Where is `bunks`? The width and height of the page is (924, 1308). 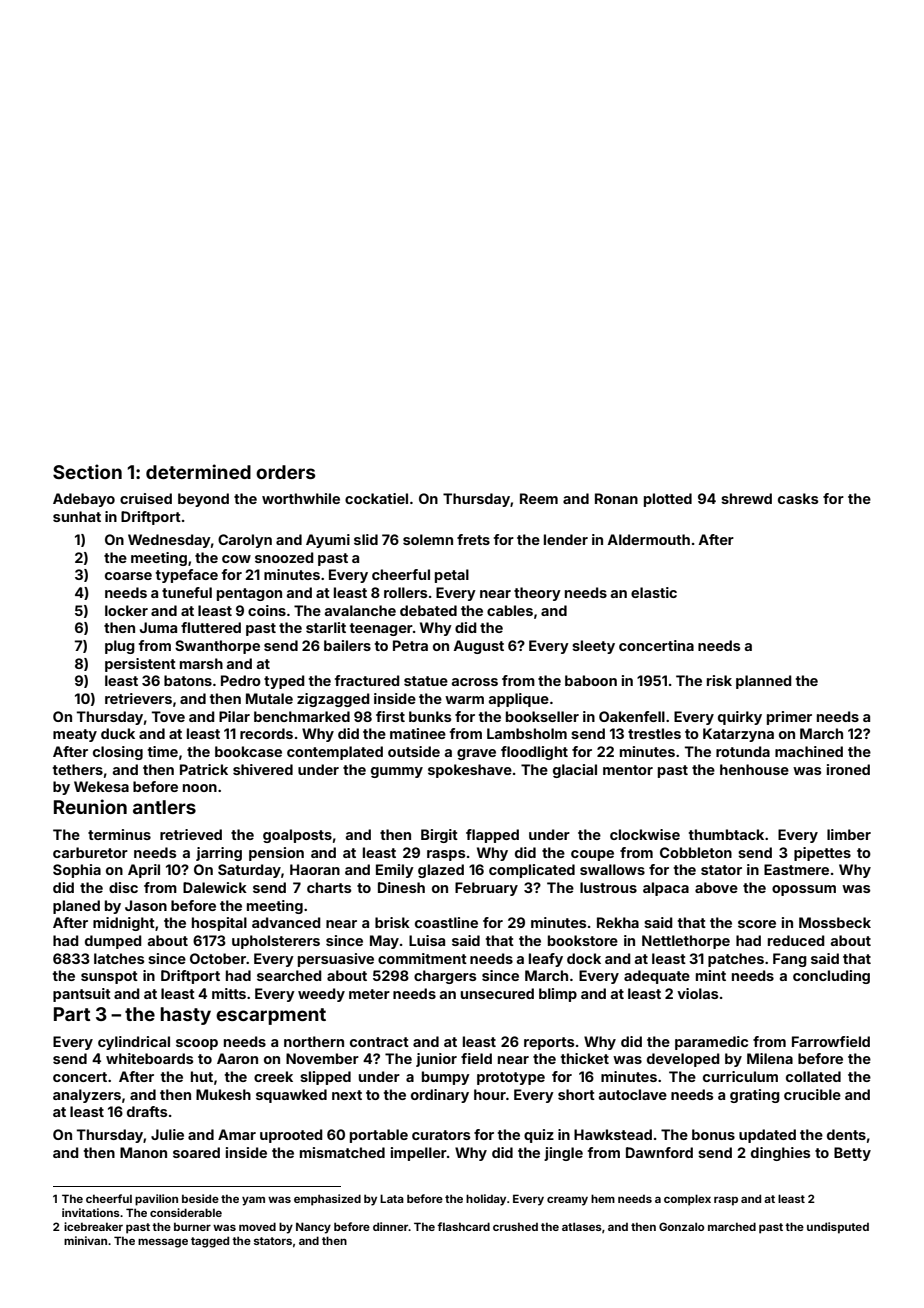
bunks is located at coordinates (430, 716).
